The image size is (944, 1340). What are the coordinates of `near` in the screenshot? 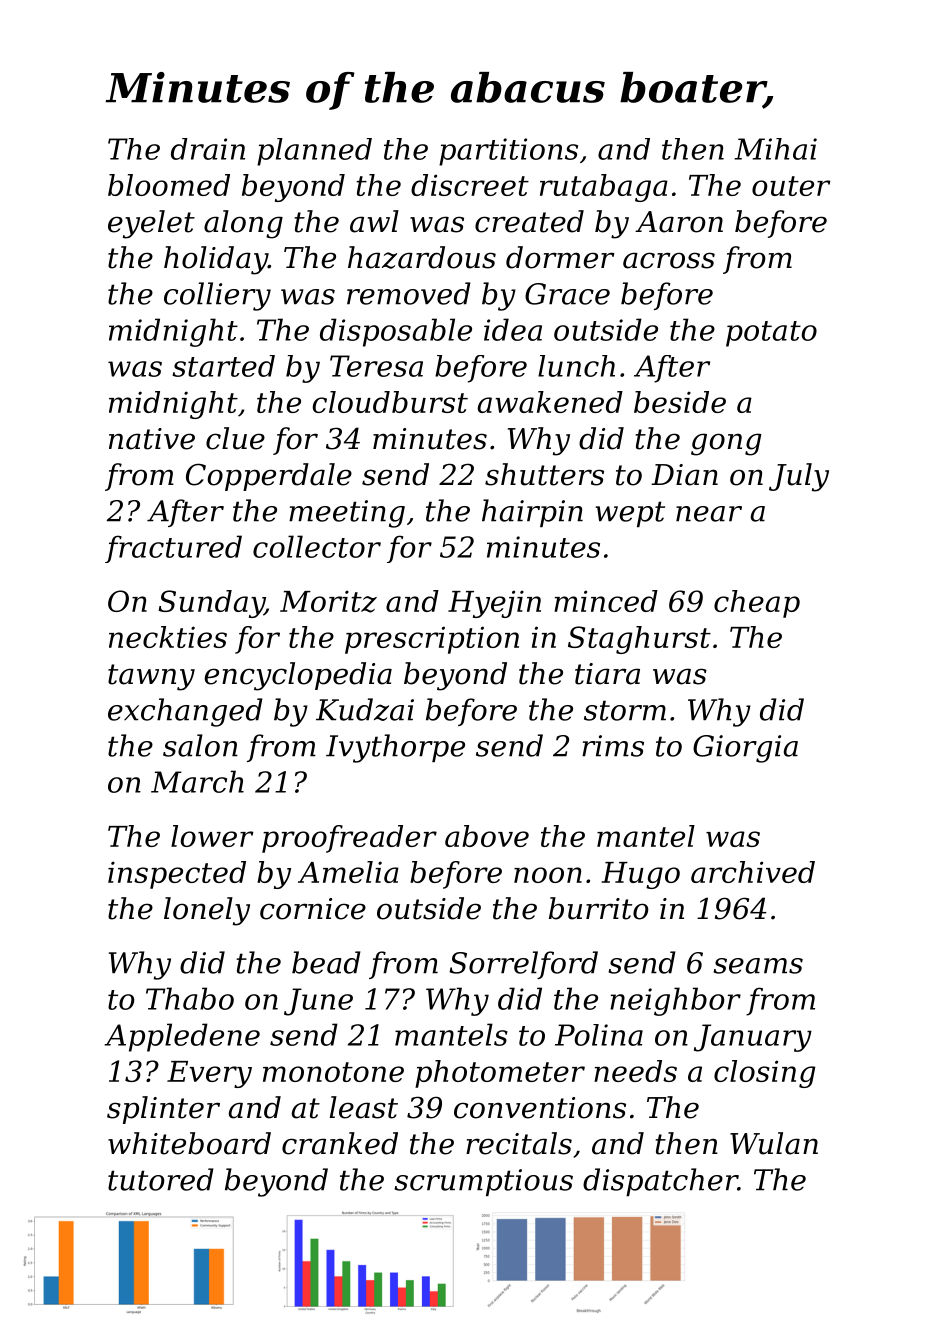 It's located at (709, 514).
